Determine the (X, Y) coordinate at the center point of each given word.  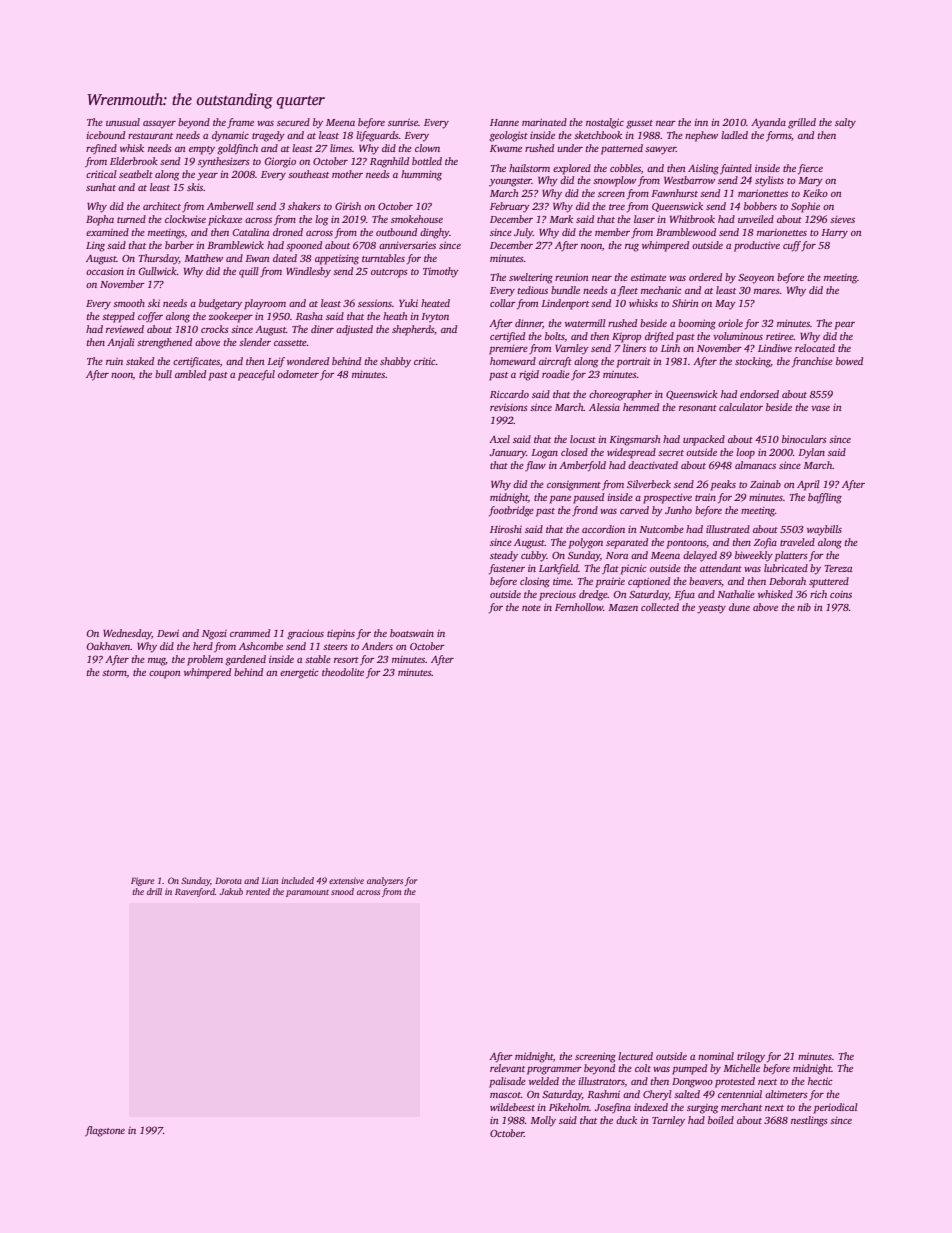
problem (205, 660)
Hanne (504, 122)
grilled (802, 123)
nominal (716, 1056)
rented (258, 891)
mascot (505, 1095)
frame (240, 123)
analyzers (385, 881)
